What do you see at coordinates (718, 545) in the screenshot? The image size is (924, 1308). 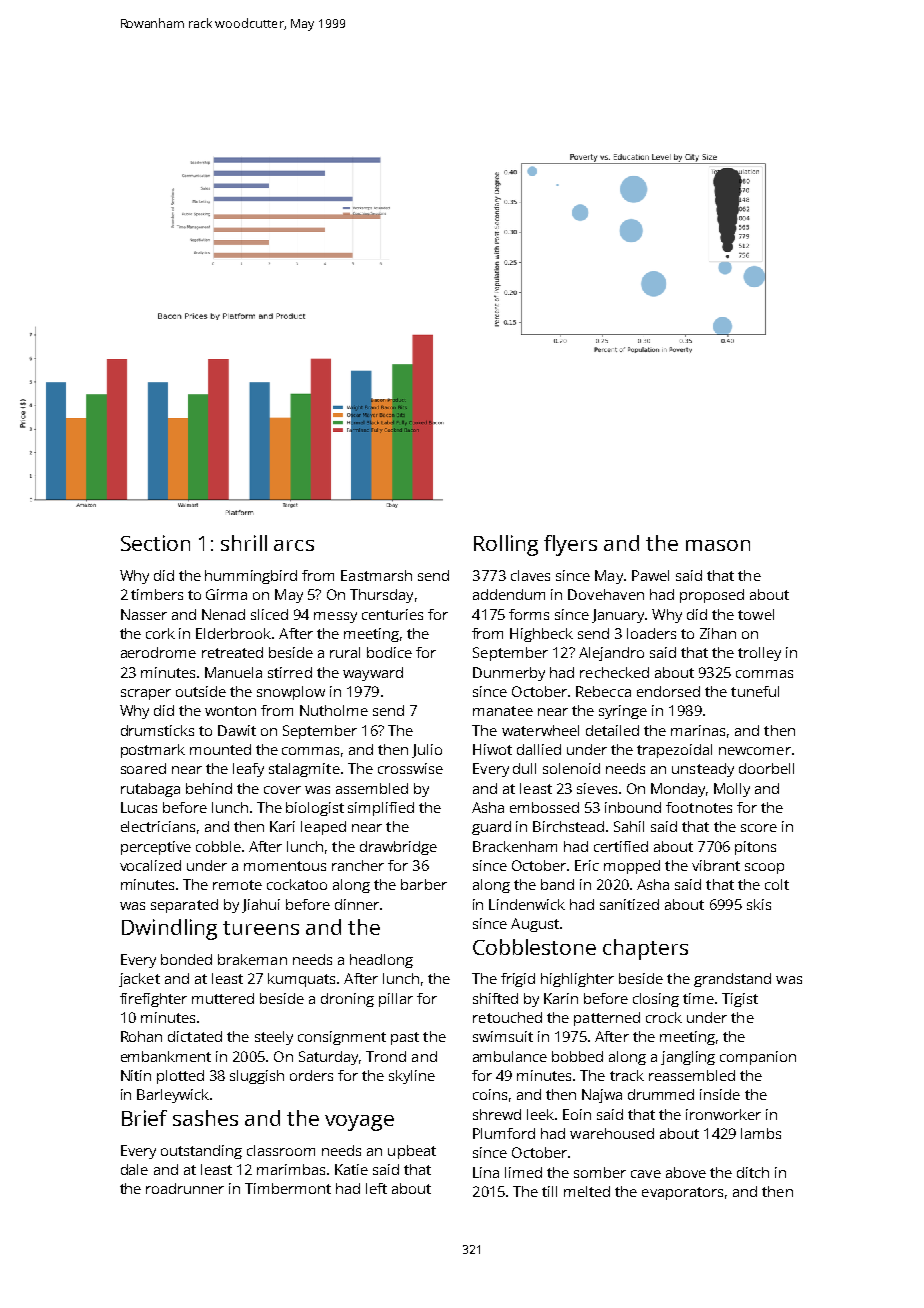 I see `mason` at bounding box center [718, 545].
